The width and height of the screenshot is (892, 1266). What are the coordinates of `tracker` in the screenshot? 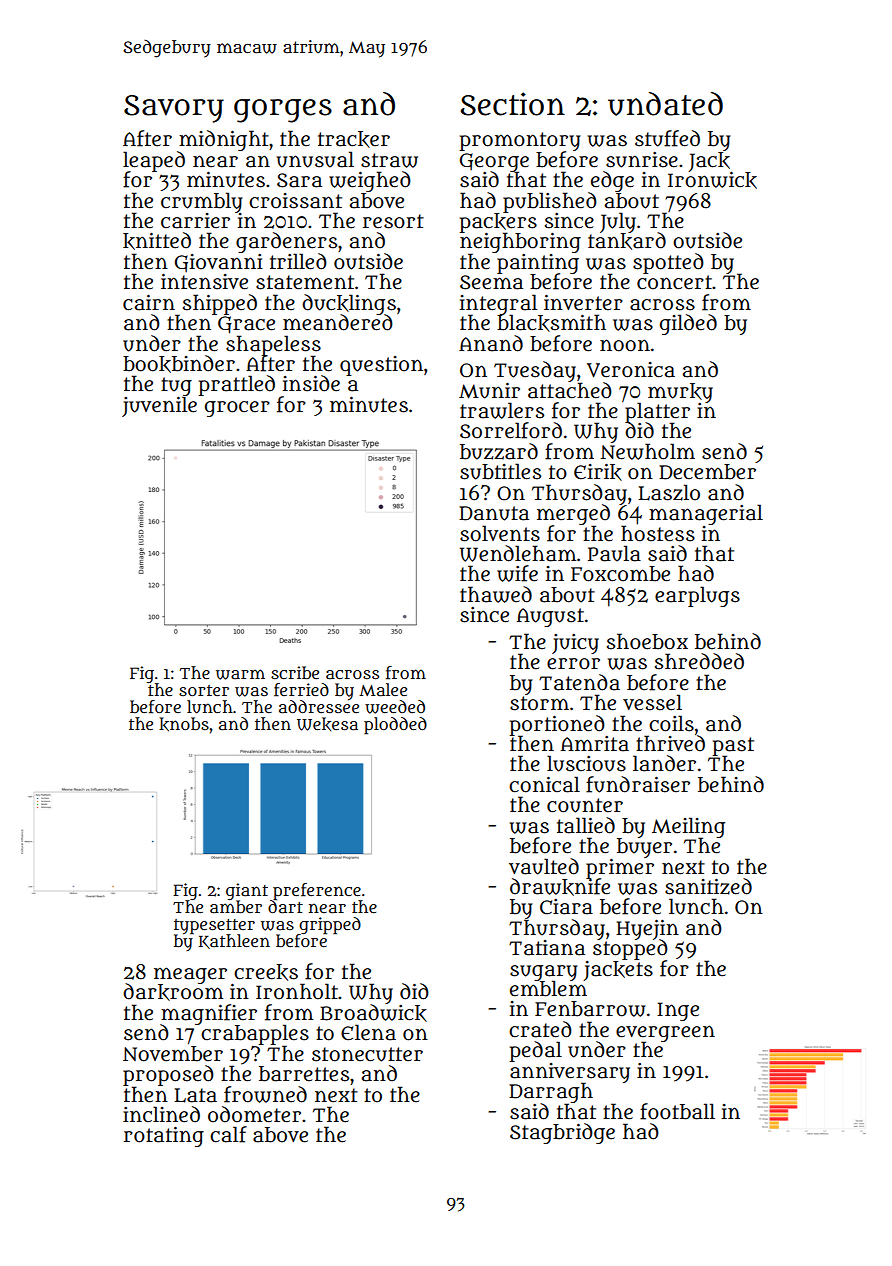 It's located at (354, 139).
